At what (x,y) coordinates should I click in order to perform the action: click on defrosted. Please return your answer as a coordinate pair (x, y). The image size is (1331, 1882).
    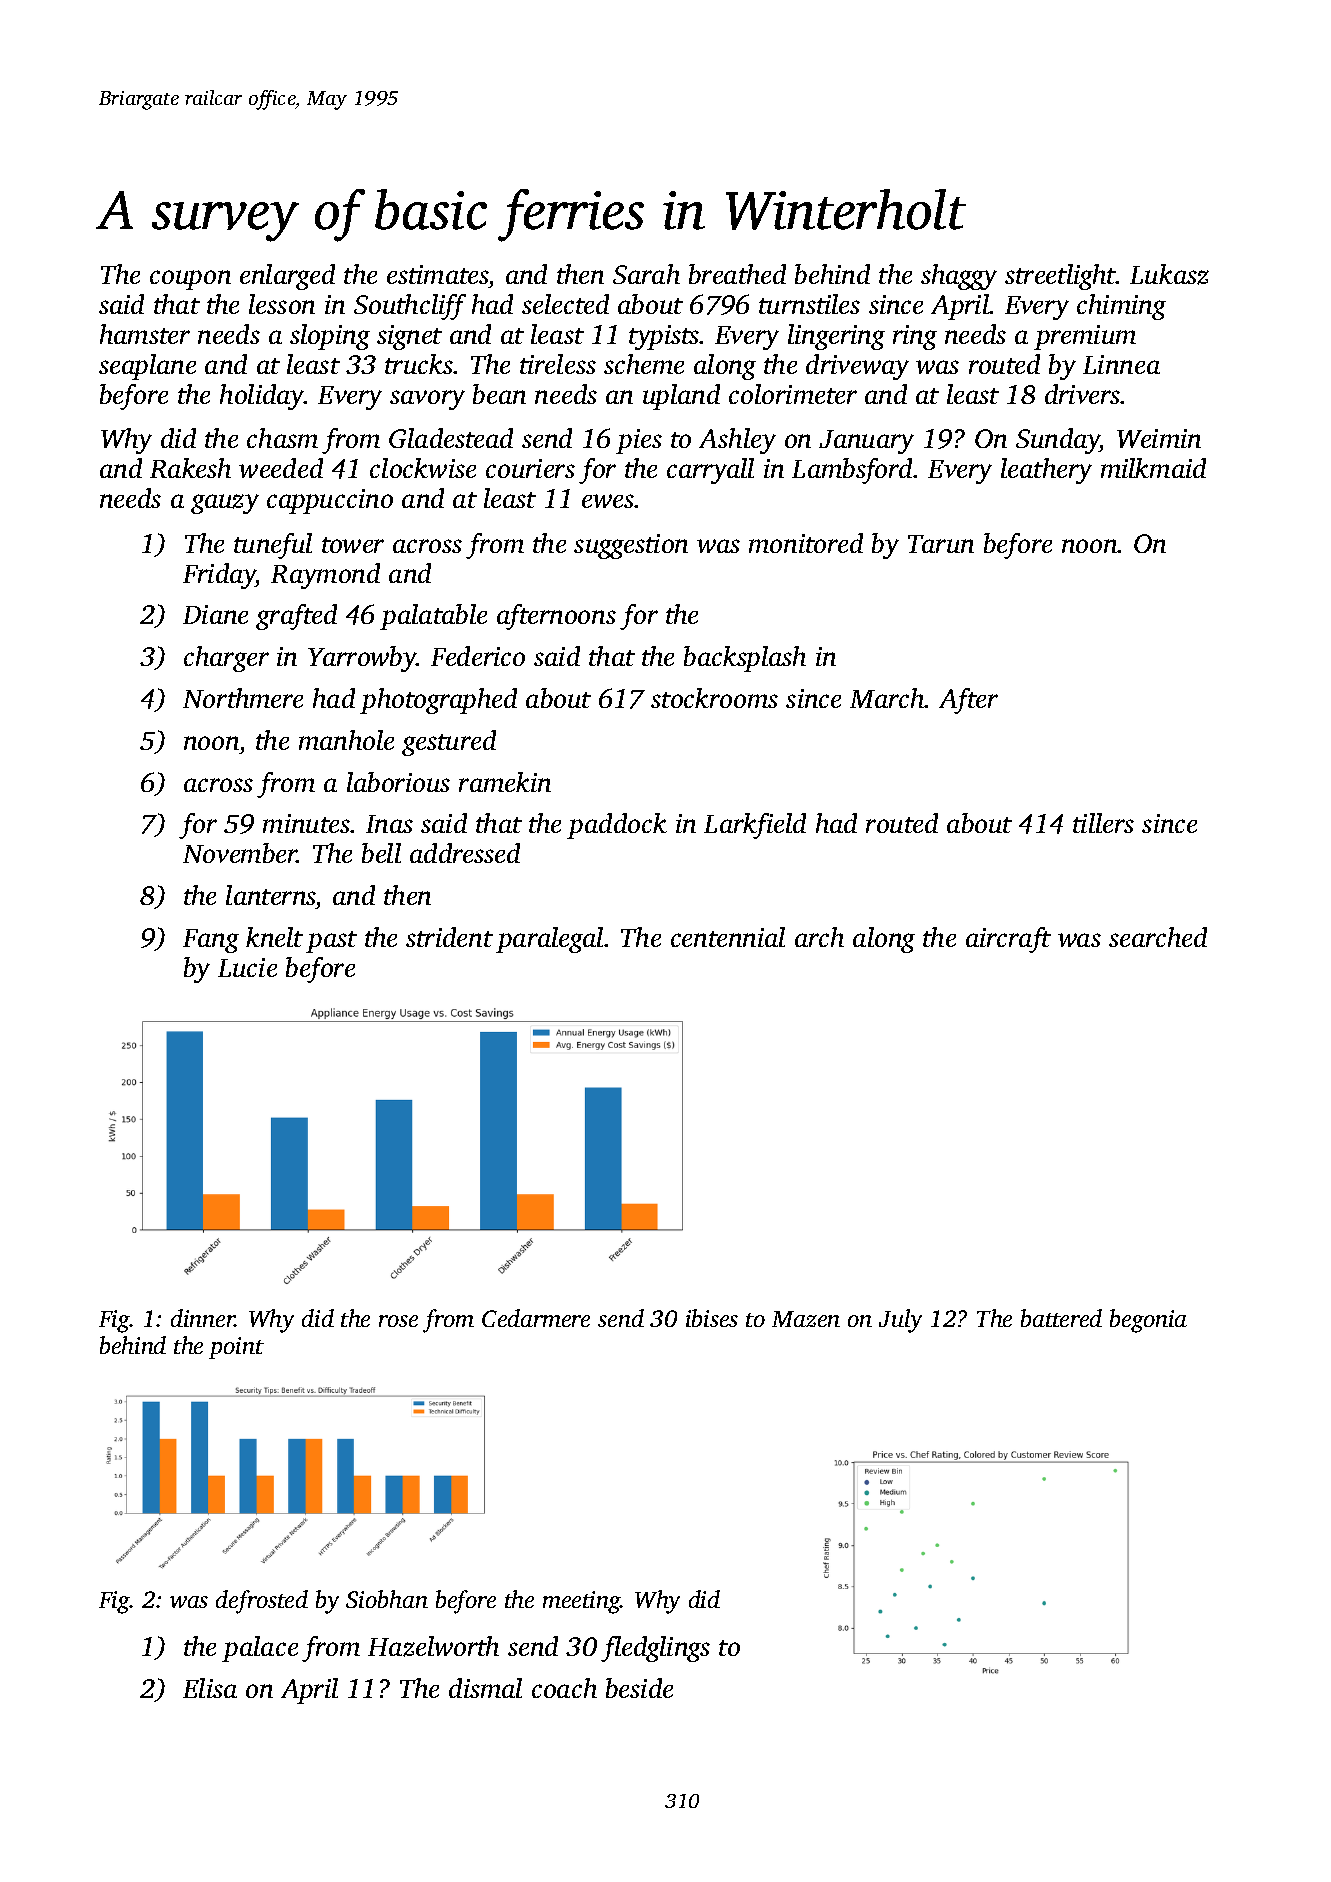
    Looking at the image, I should click on (262, 1602).
